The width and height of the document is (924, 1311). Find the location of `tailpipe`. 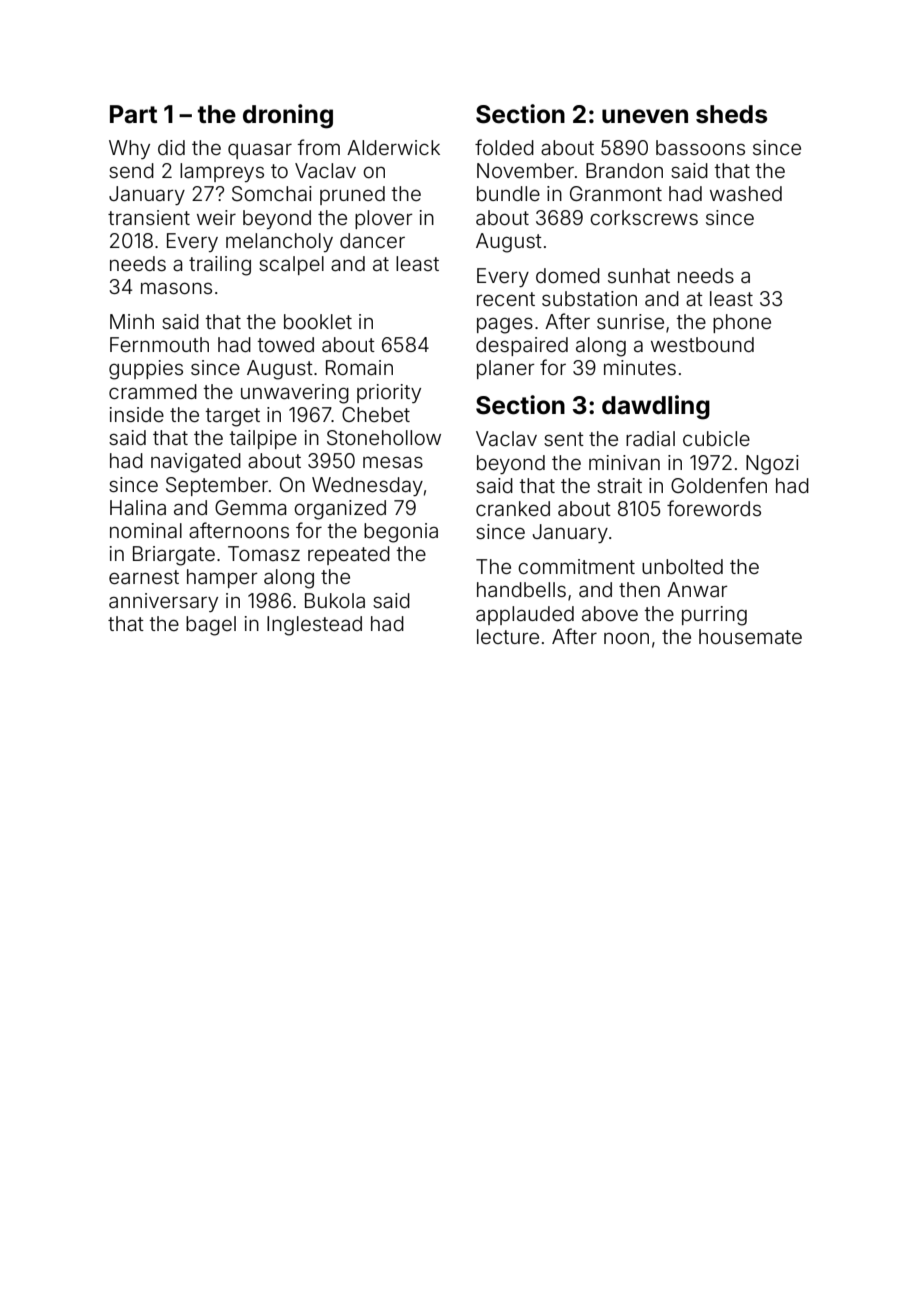

tailpipe is located at coordinates (263, 439).
